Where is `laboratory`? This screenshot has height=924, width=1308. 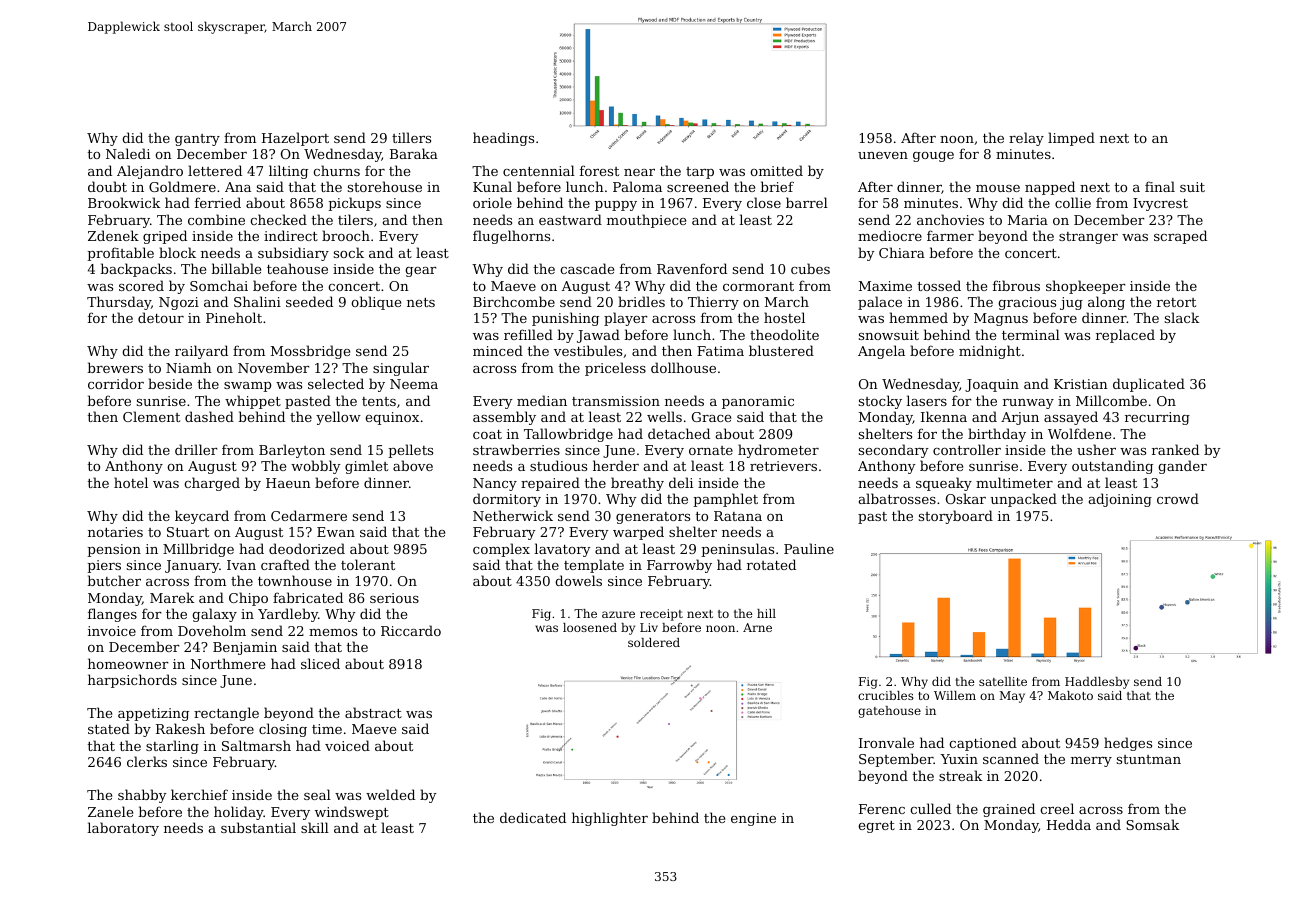
laboratory is located at coordinates (123, 829).
